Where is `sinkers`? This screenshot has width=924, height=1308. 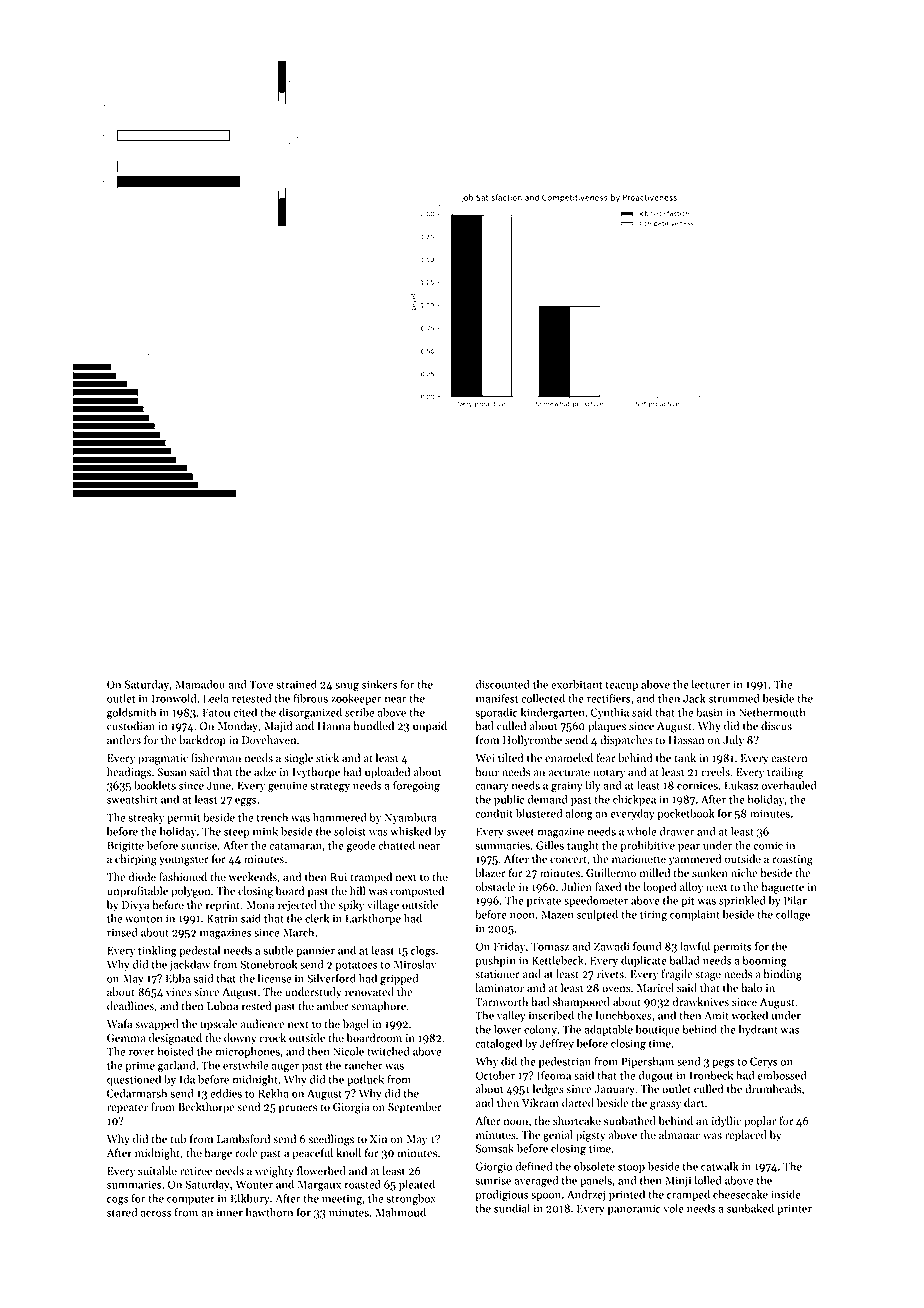
sinkers is located at coordinates (379, 684).
